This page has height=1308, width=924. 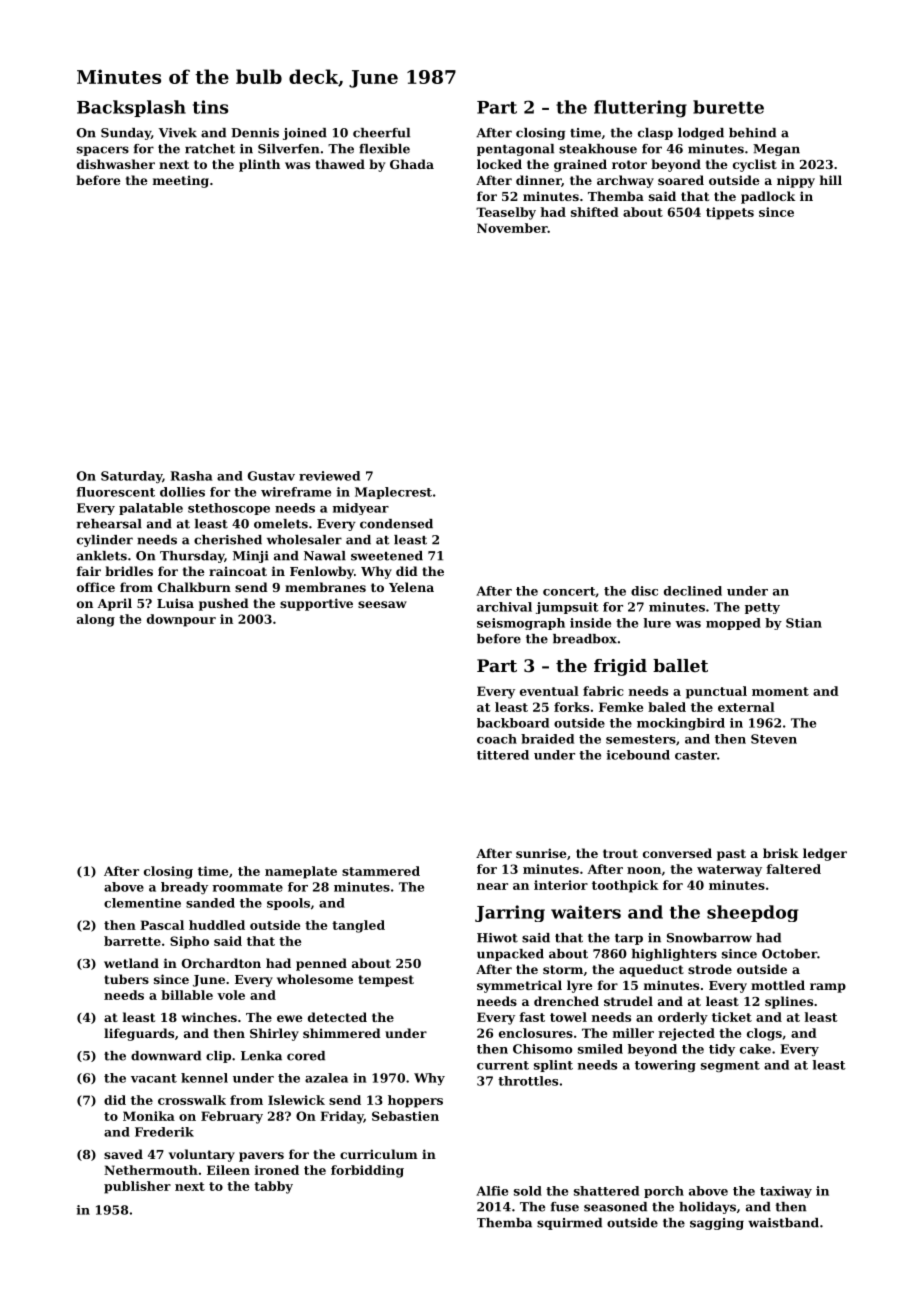 I want to click on padlock, so click(x=768, y=197).
